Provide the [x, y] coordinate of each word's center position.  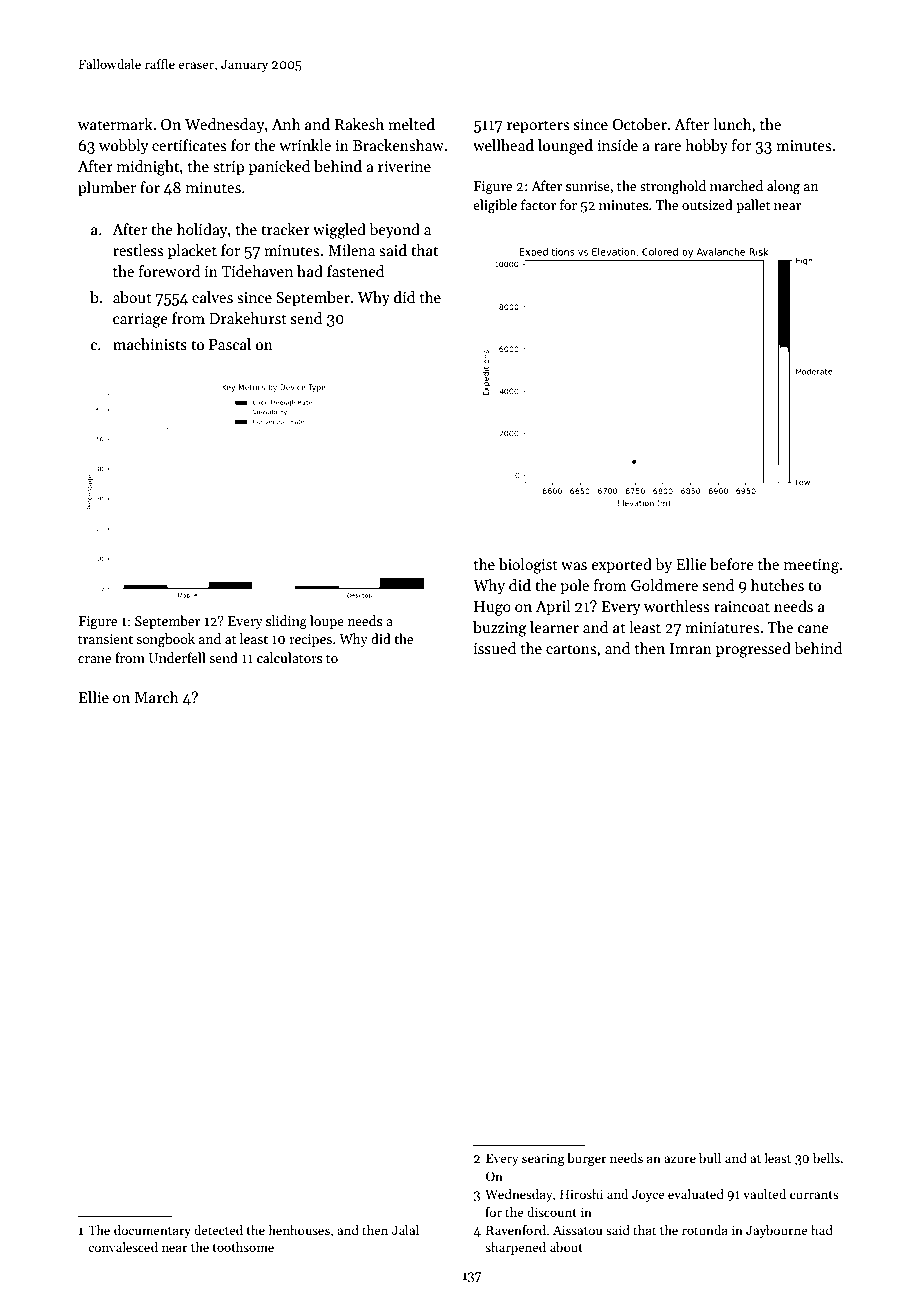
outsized [707, 204]
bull [710, 1158]
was [574, 566]
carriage [140, 320]
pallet [753, 206]
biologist [528, 566]
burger [587, 1159]
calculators [289, 657]
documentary [152, 1231]
